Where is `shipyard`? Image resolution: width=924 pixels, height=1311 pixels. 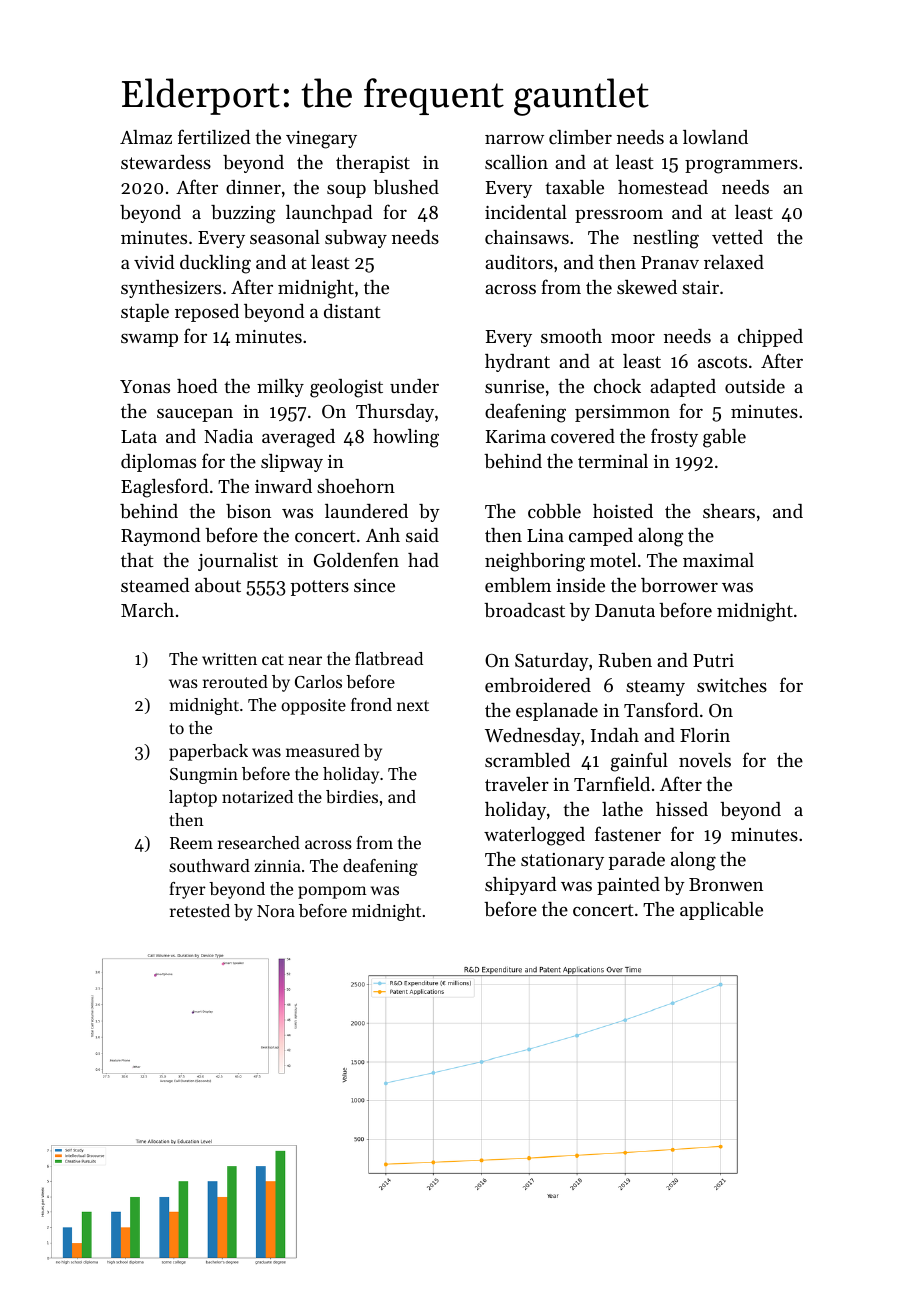 shipyard is located at coordinates (521, 886).
